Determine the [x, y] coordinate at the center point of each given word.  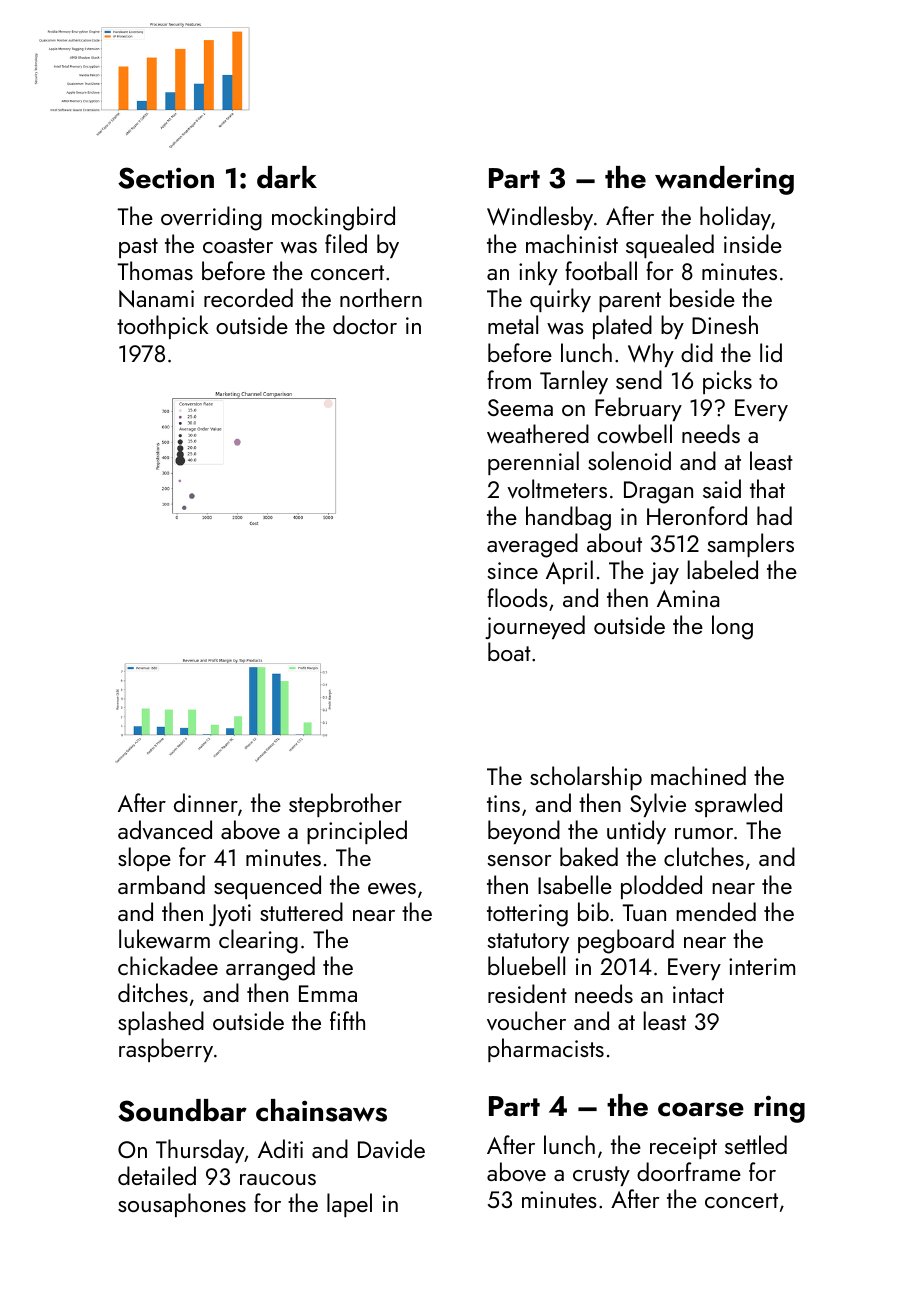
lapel [349, 1205]
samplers [751, 545]
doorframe [689, 1171]
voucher [526, 1020]
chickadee [168, 965]
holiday [735, 218]
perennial [533, 463]
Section [166, 178]
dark [287, 177]
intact [698, 994]
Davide [391, 1149]
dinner [206, 802]
